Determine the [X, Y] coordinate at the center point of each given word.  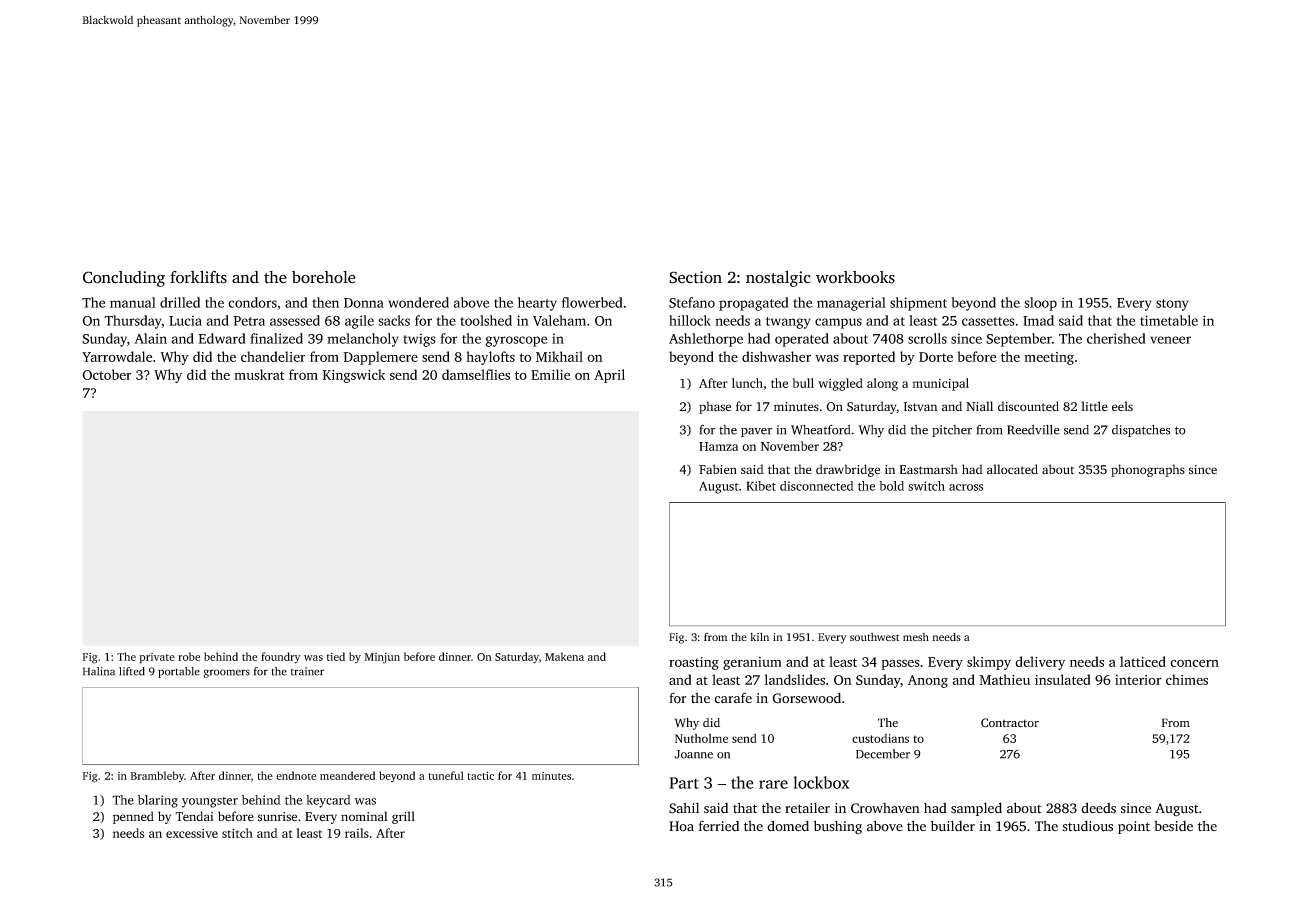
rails [357, 833]
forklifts [198, 277]
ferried [719, 826]
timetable [1169, 320]
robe [189, 656]
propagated [754, 304]
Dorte [936, 357]
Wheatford [820, 429]
